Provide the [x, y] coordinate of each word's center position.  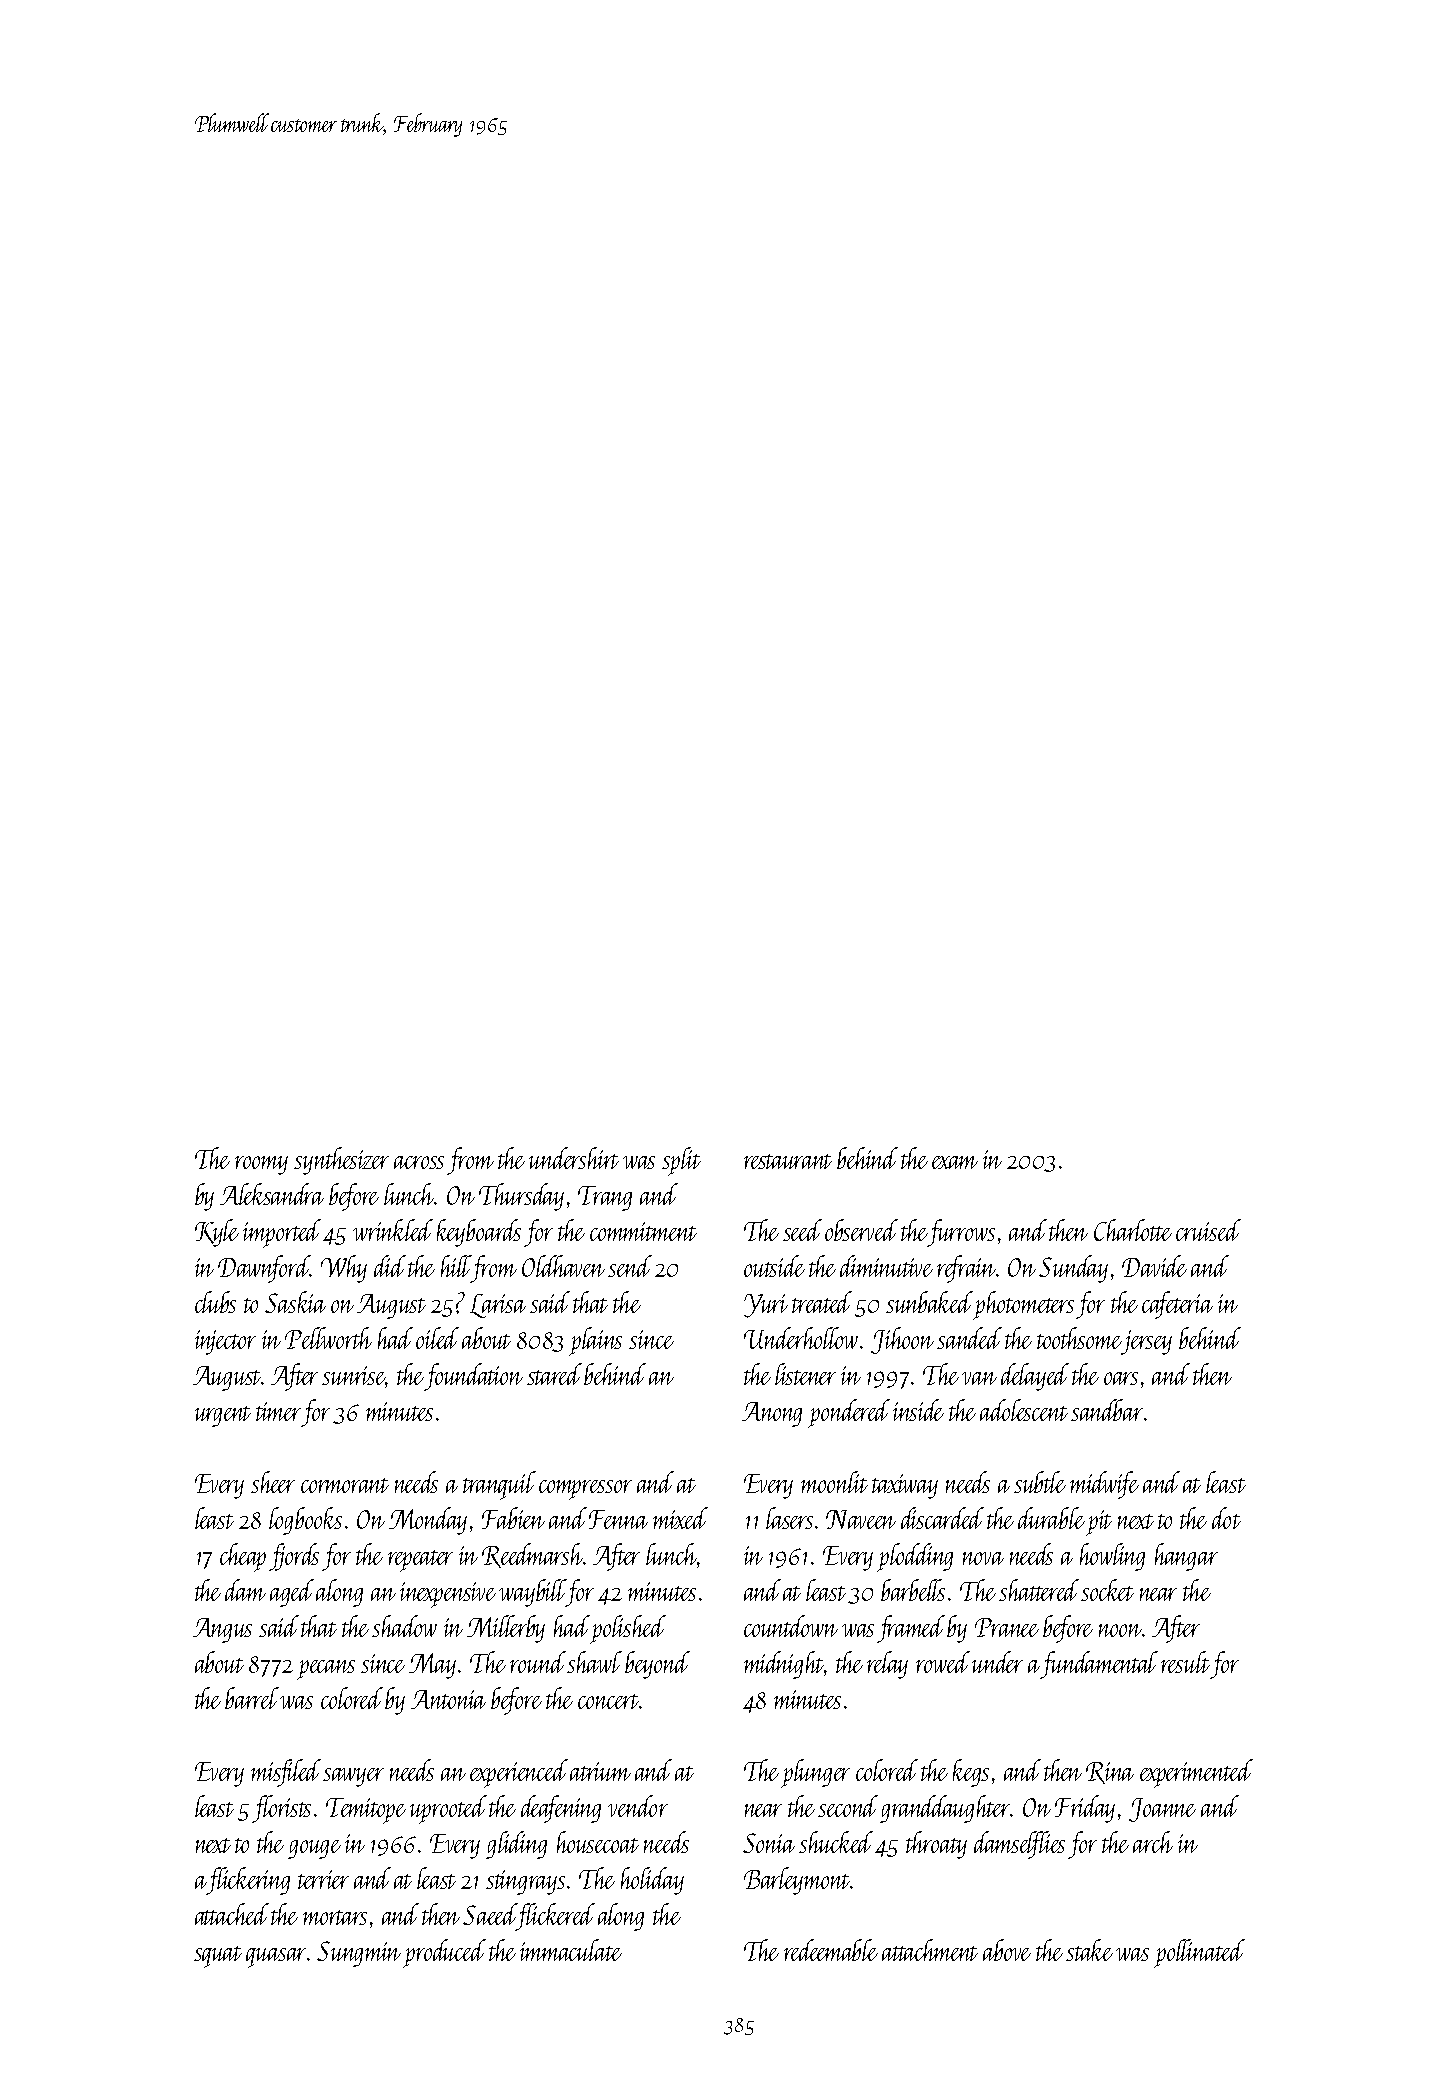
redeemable [831, 1950]
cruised [1208, 1230]
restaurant [788, 1161]
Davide [1154, 1266]
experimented [1196, 1773]
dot [1226, 1518]
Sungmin [359, 1954]
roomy [261, 1165]
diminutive [886, 1266]
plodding [915, 1557]
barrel [252, 1698]
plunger [815, 1773]
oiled [437, 1338]
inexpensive [448, 1595]
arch [1153, 1842]
